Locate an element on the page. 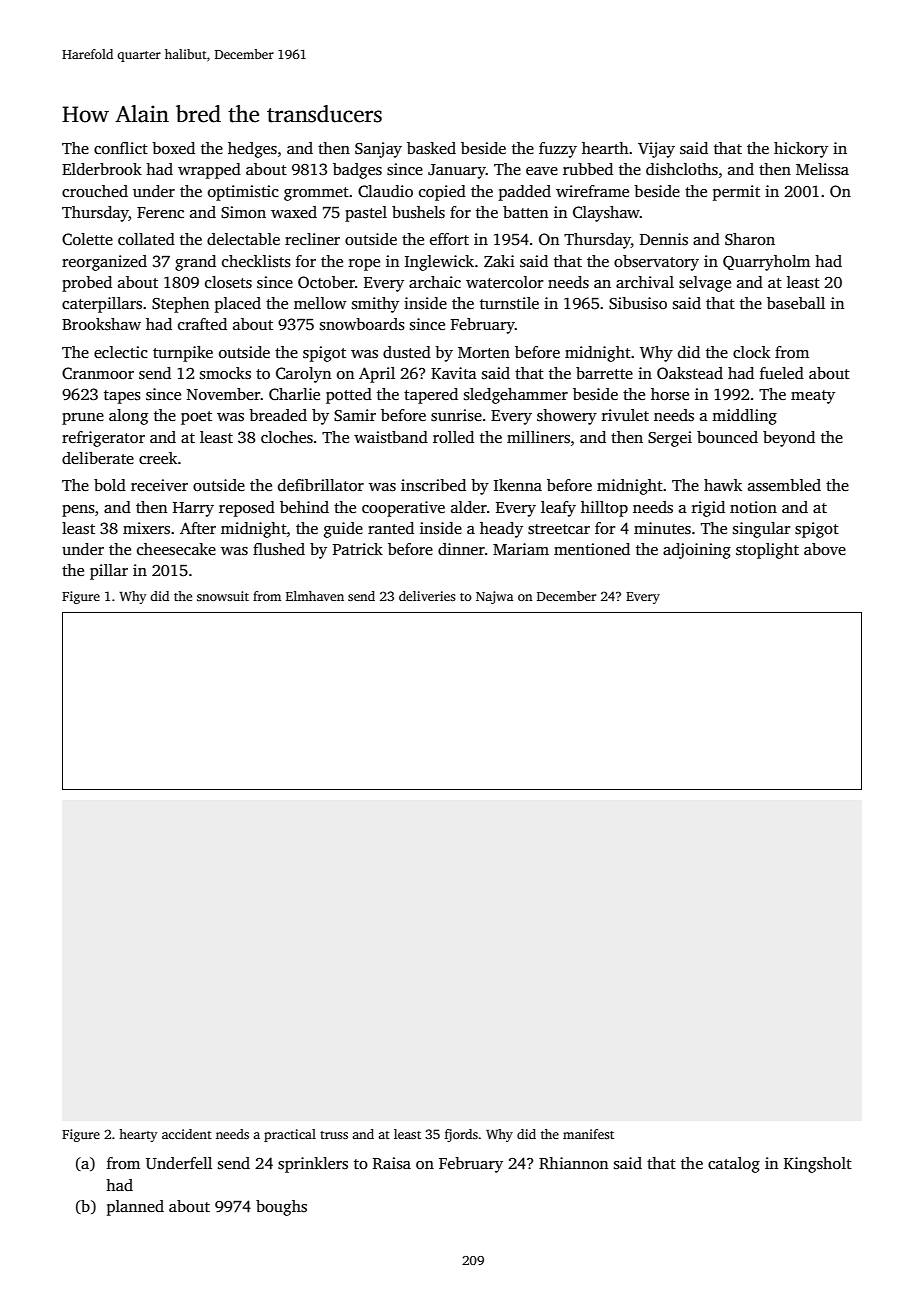 This document has height=1308, width=924. Vijay is located at coordinates (656, 150).
